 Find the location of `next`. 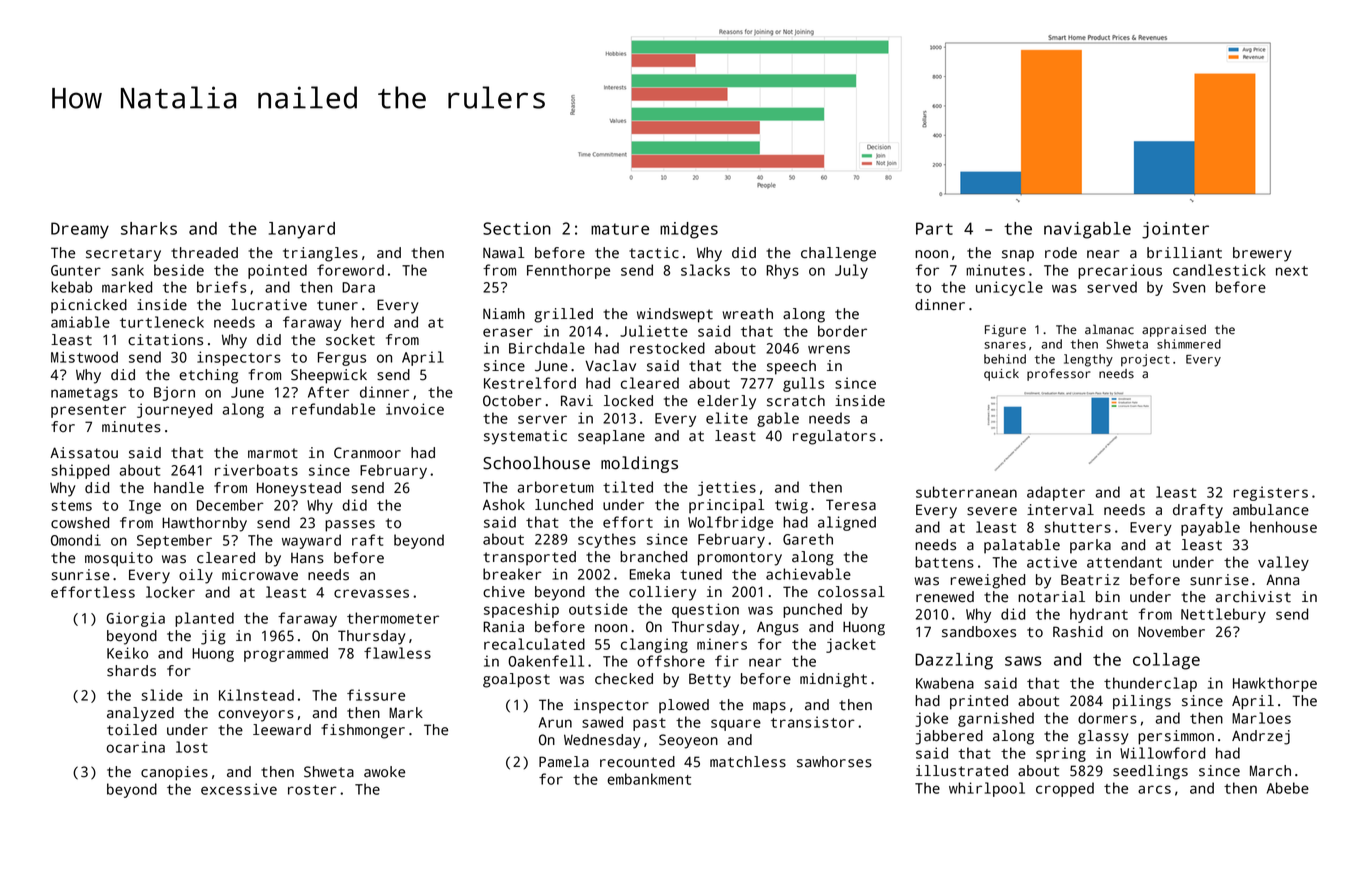

next is located at coordinates (1292, 271).
